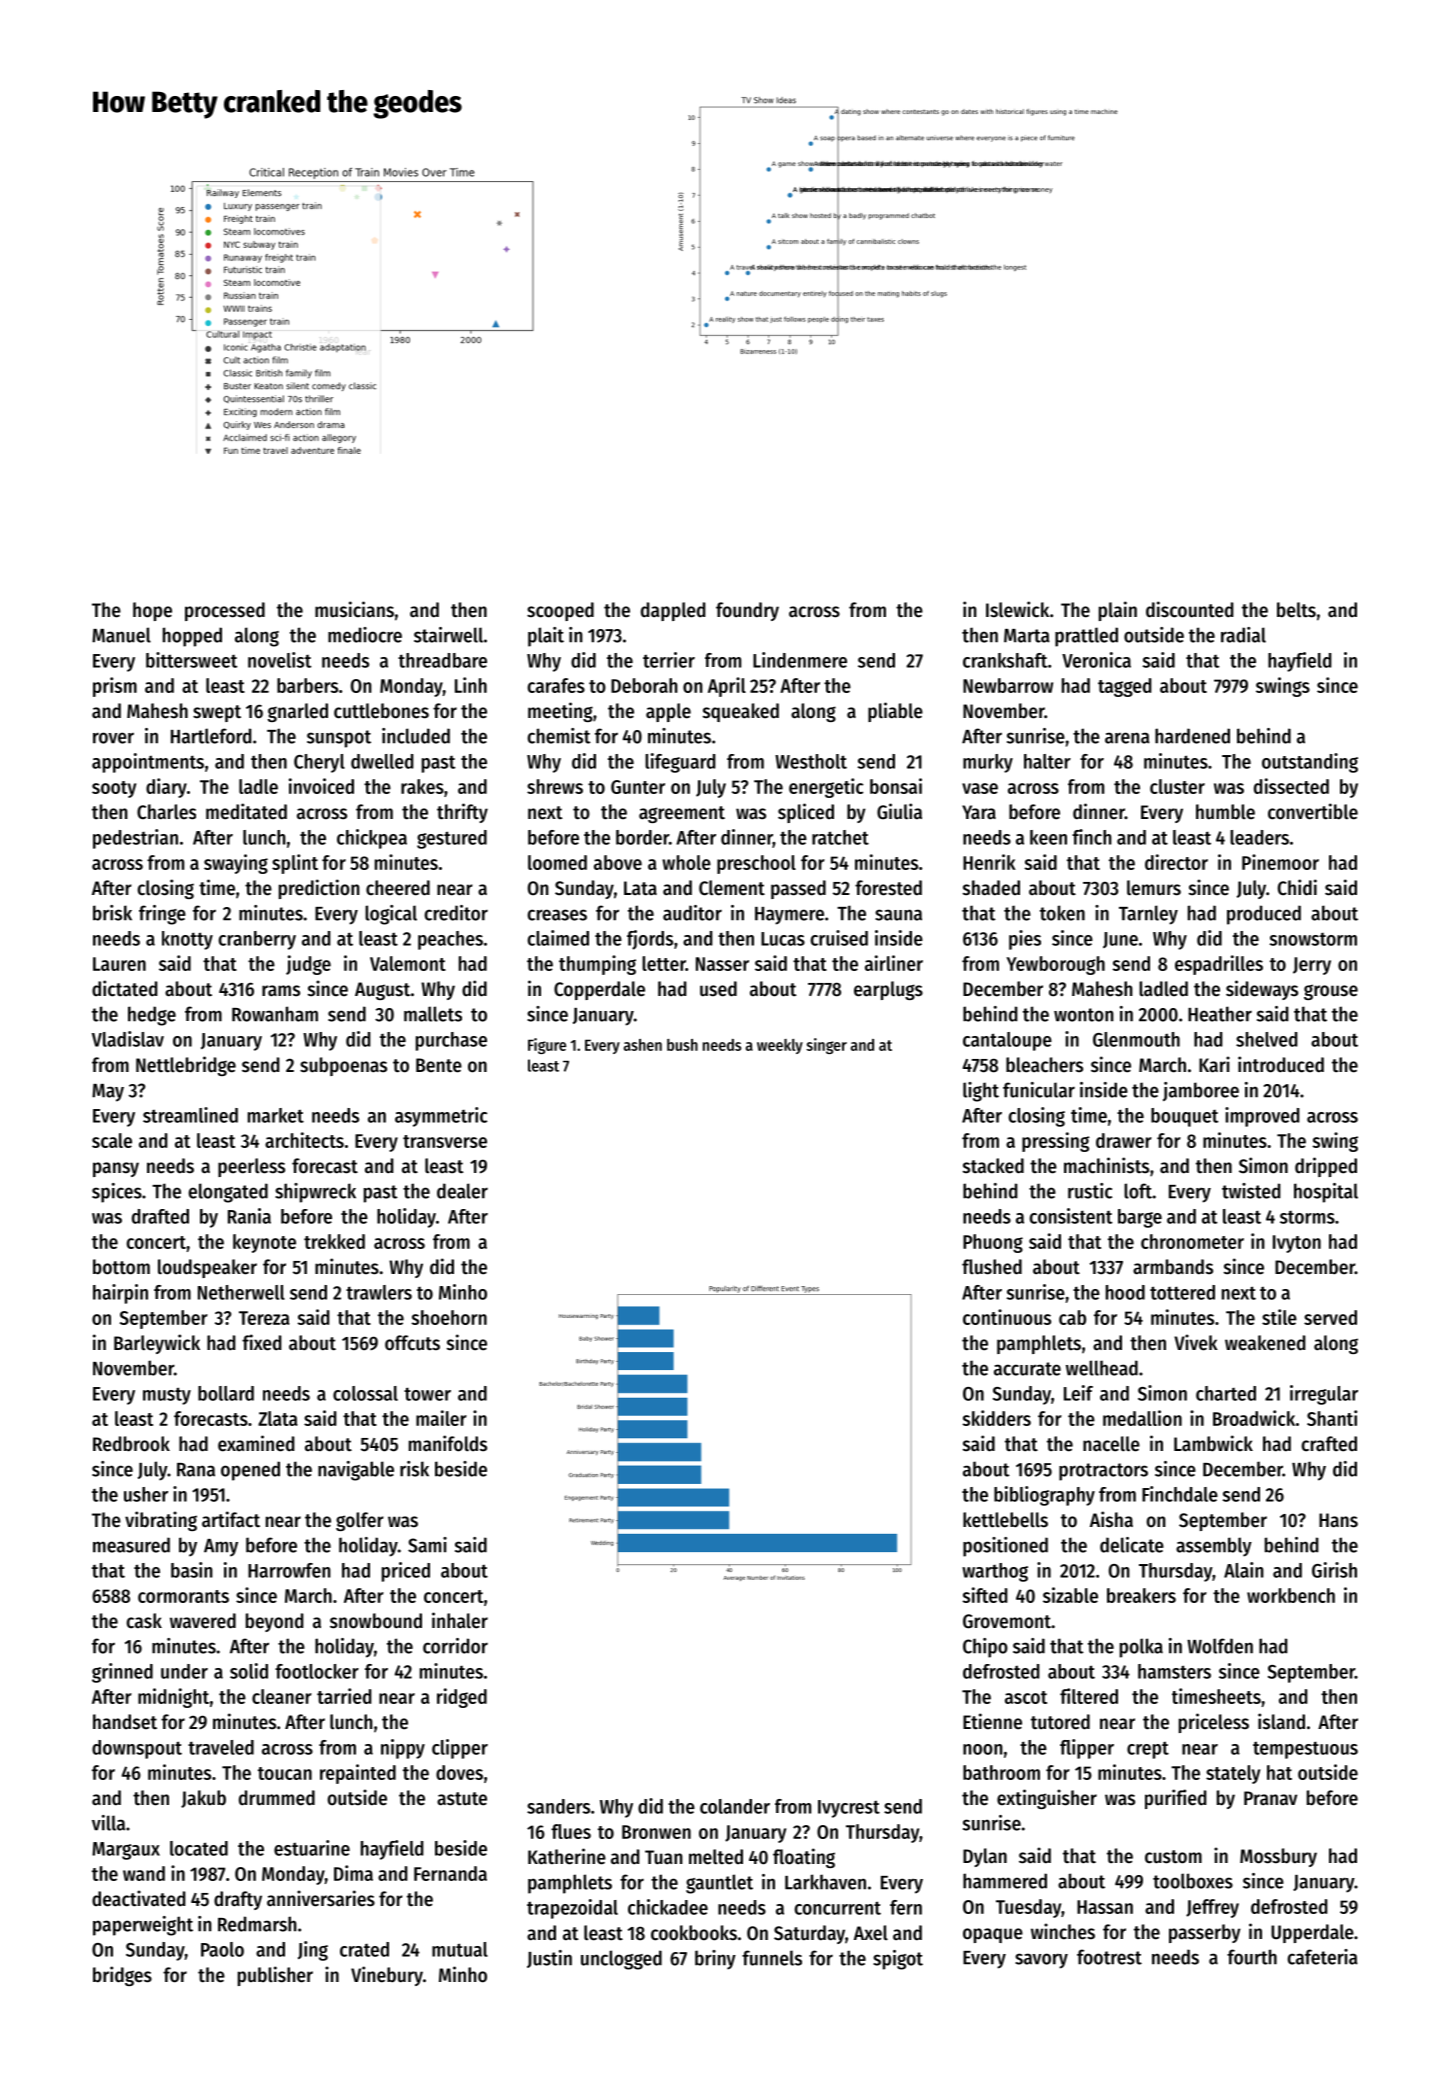 Image resolution: width=1450 pixels, height=2100 pixels. I want to click on scooped, so click(560, 611).
